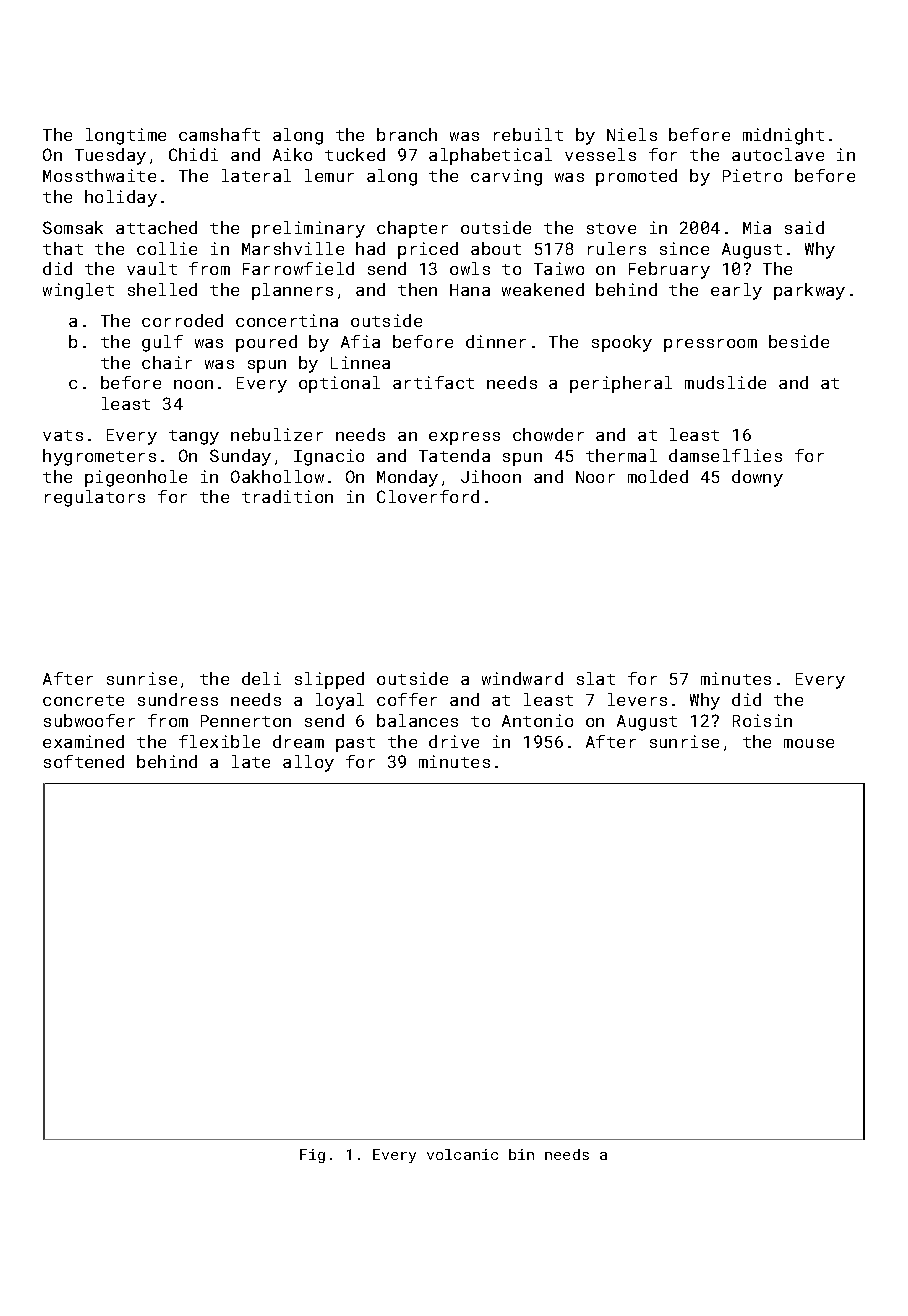 Image resolution: width=908 pixels, height=1316 pixels. Describe the element at coordinates (312, 1156) in the screenshot. I see `Fig` at that location.
